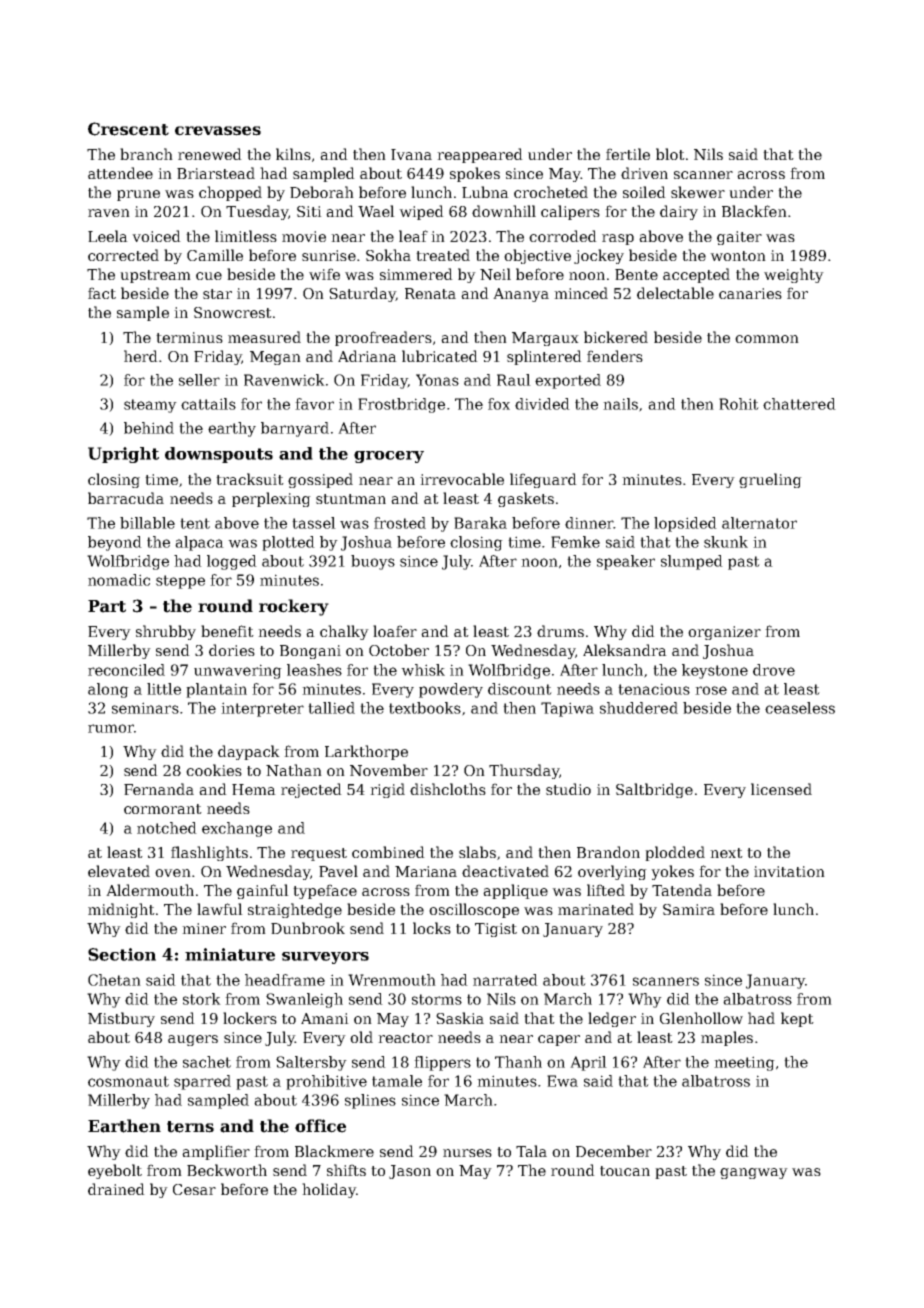 This image has width=924, height=1308. I want to click on blot, so click(670, 154).
